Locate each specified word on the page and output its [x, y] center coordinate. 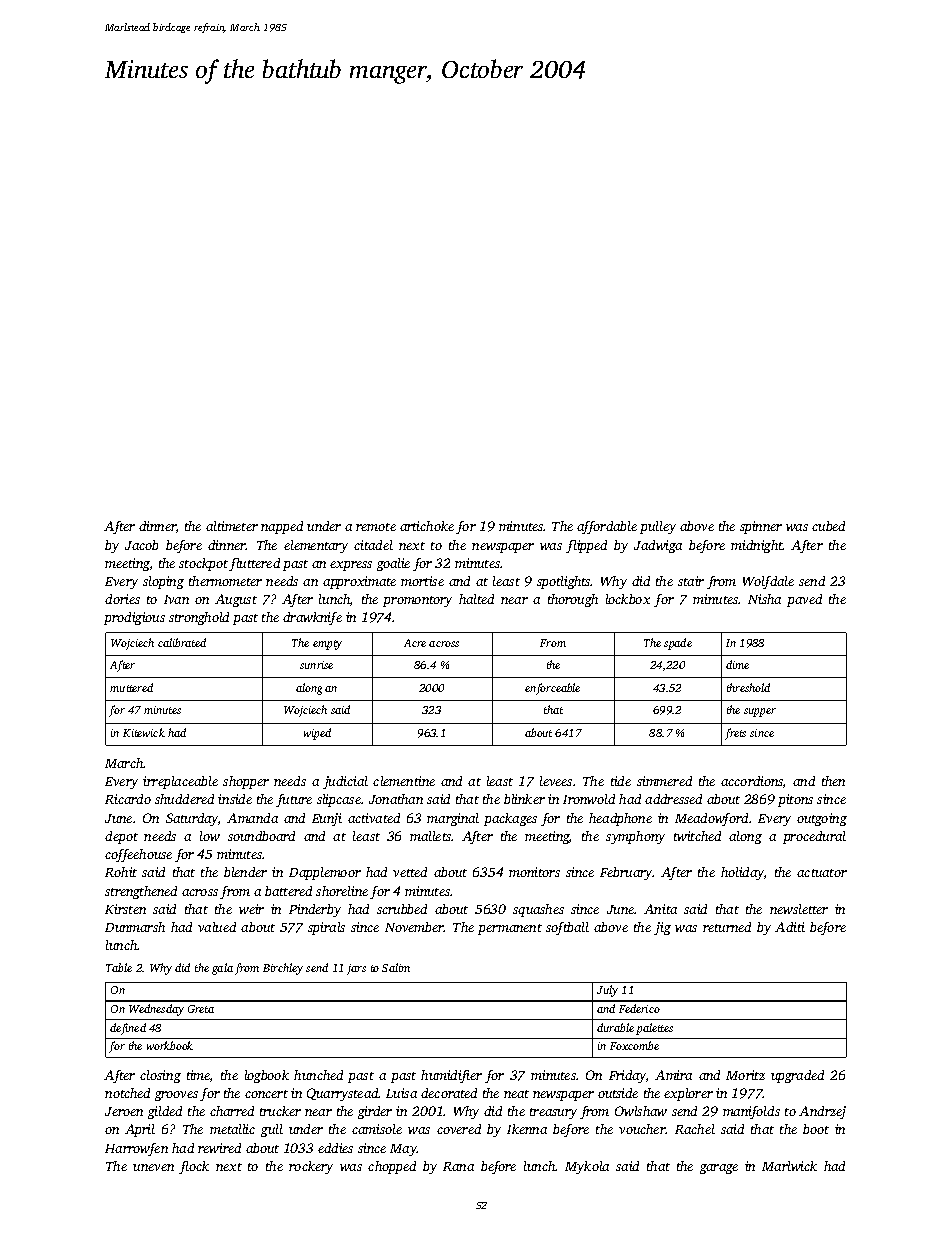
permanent [510, 929]
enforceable [552, 689]
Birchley [283, 969]
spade [678, 644]
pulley [658, 527]
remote [376, 527]
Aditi [790, 927]
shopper [246, 782]
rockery [311, 1167]
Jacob [141, 545]
